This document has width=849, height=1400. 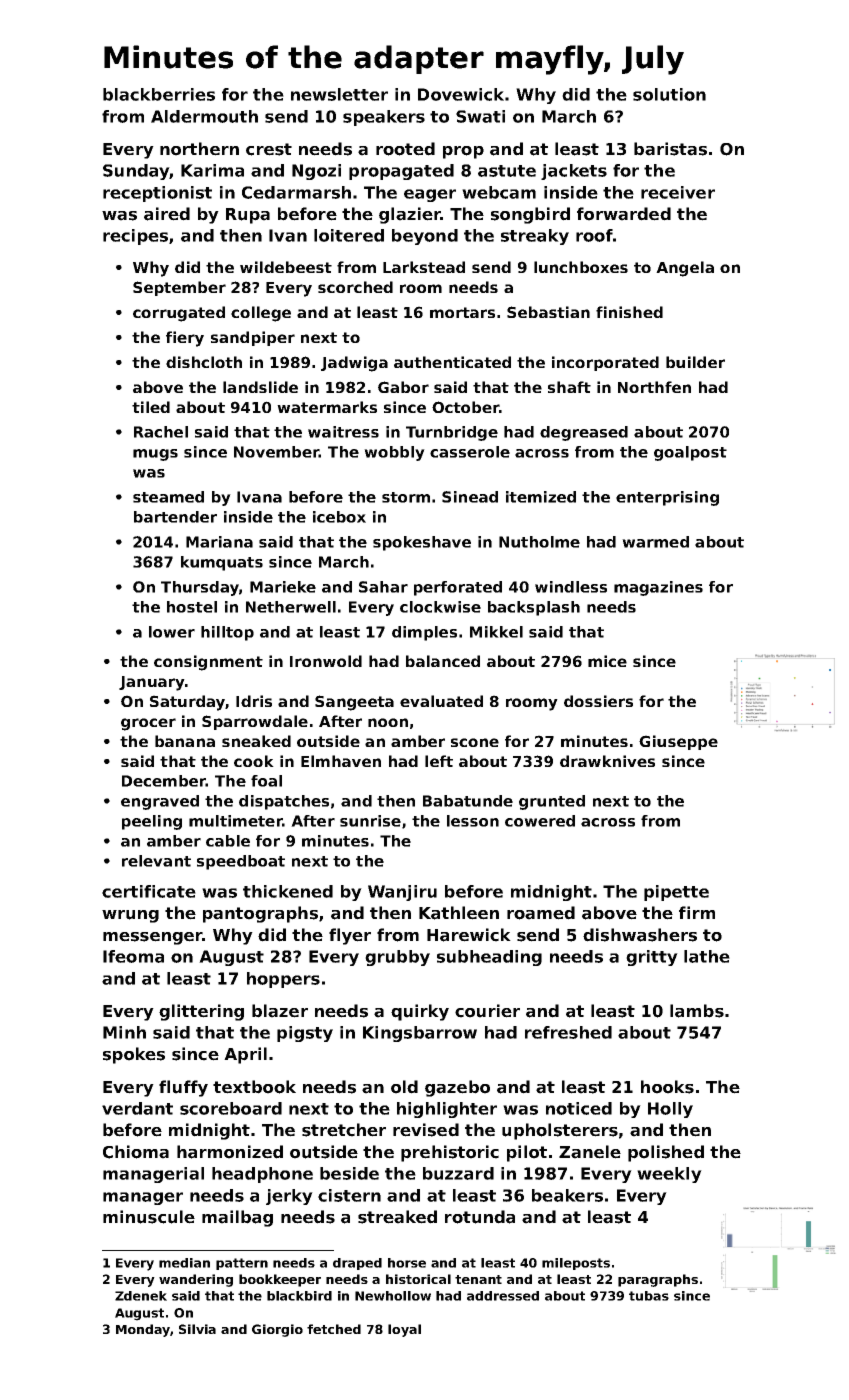 I want to click on Giorgio, so click(x=277, y=1330).
